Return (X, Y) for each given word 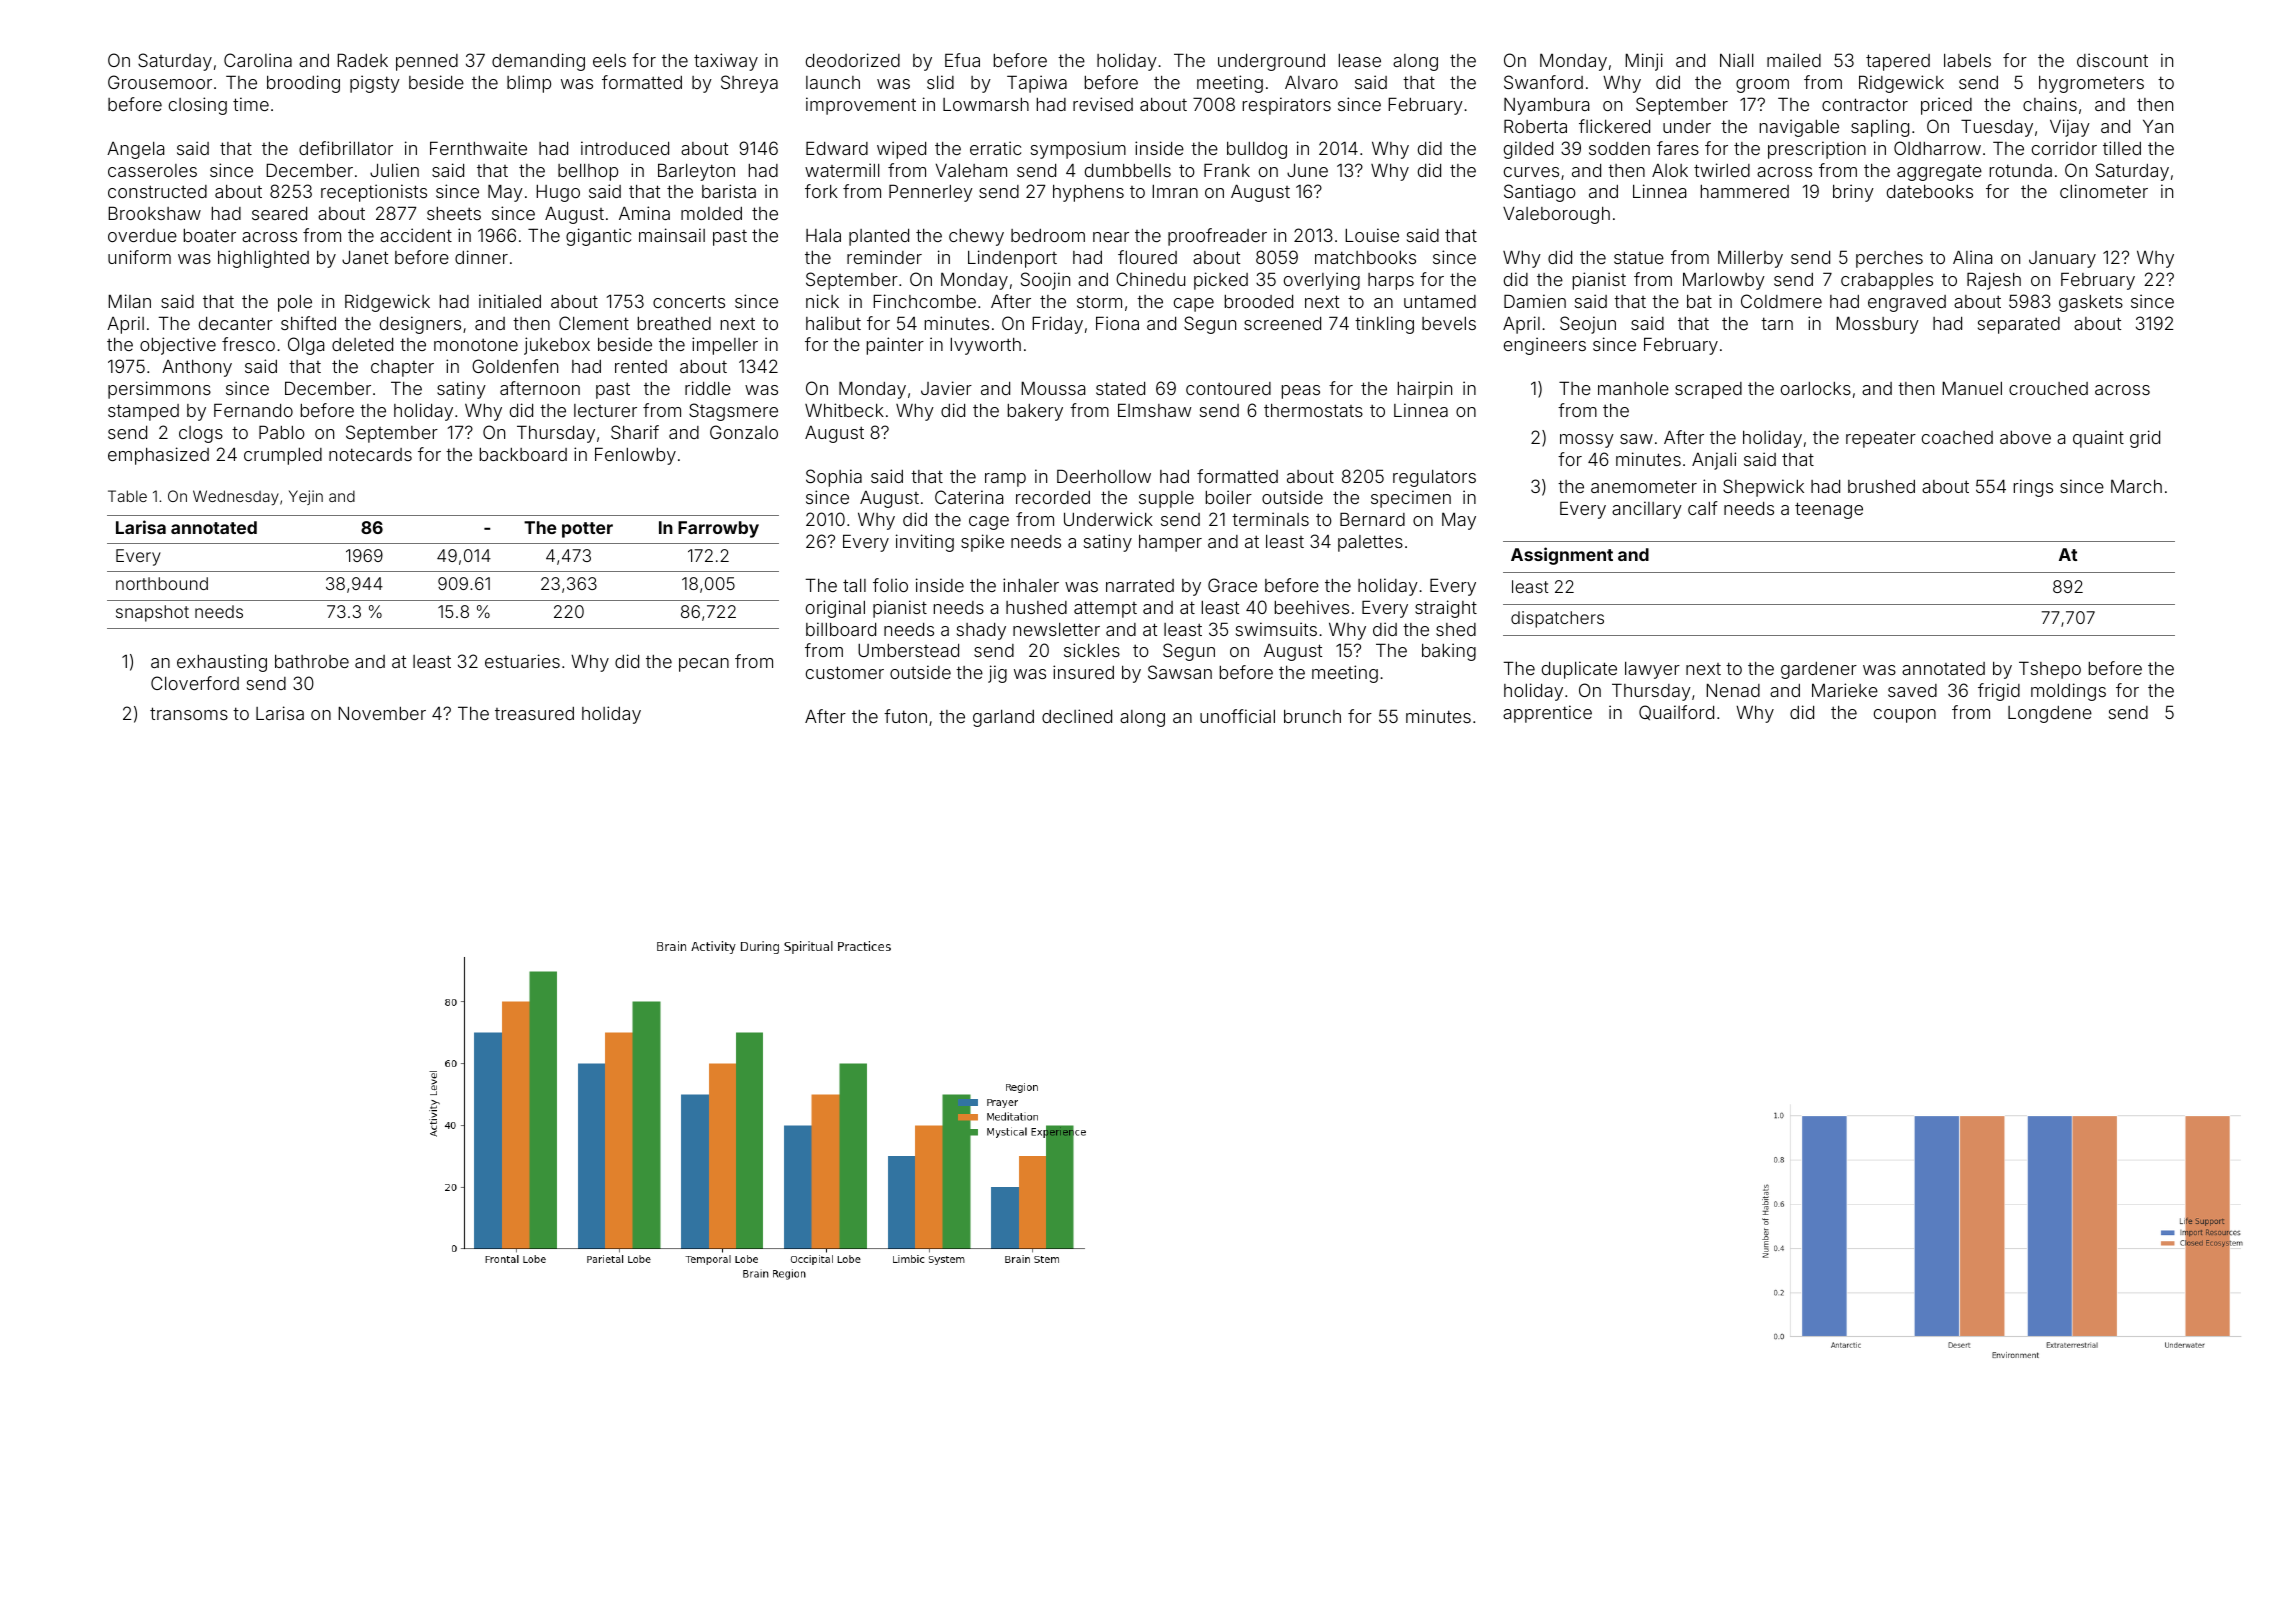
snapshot (152, 613)
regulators (1434, 478)
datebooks (1930, 191)
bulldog (1257, 150)
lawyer (1652, 670)
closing (198, 106)
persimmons (159, 390)
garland (1003, 718)
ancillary (1647, 510)
